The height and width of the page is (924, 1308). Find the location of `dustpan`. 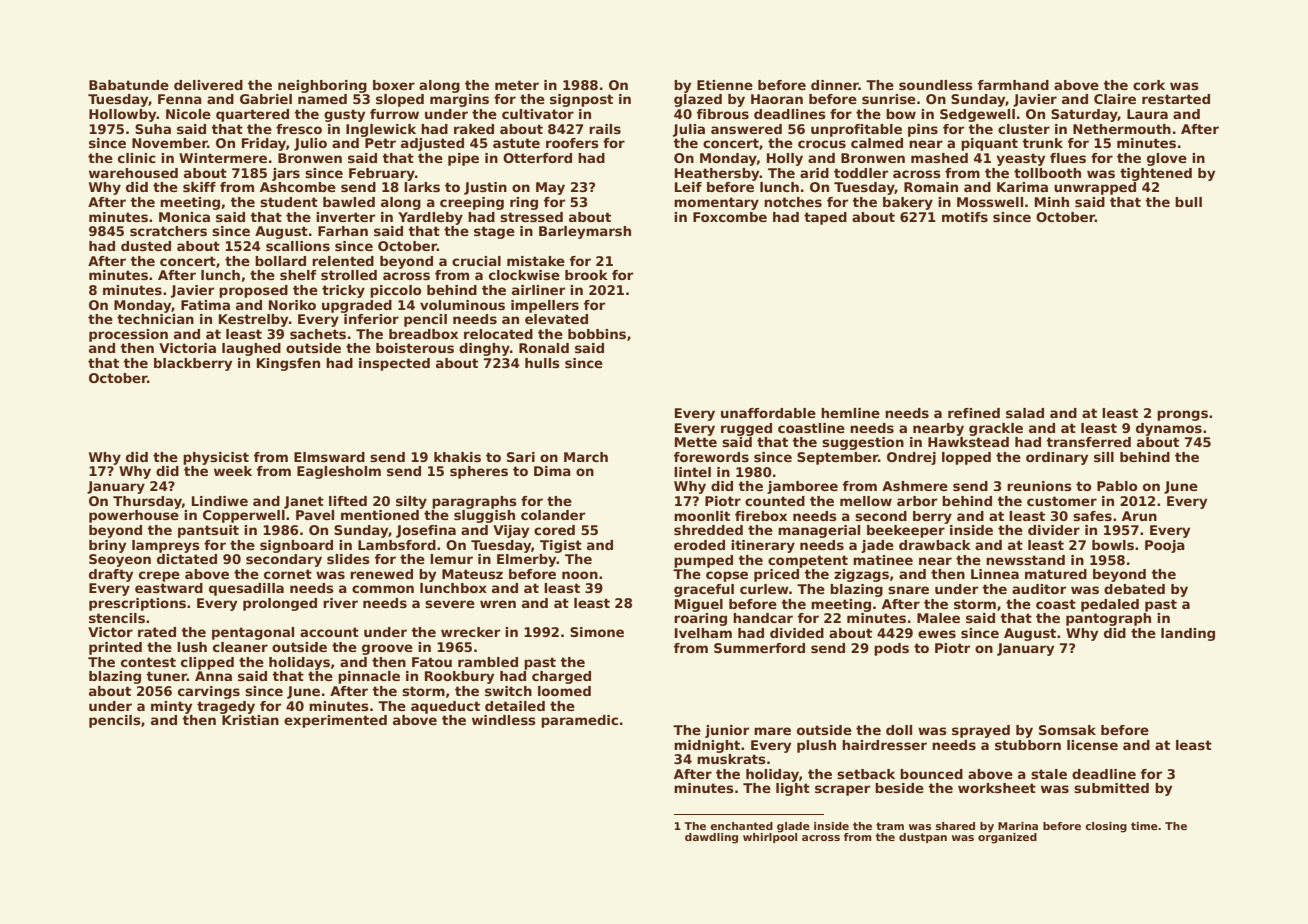

dustpan is located at coordinates (923, 838).
